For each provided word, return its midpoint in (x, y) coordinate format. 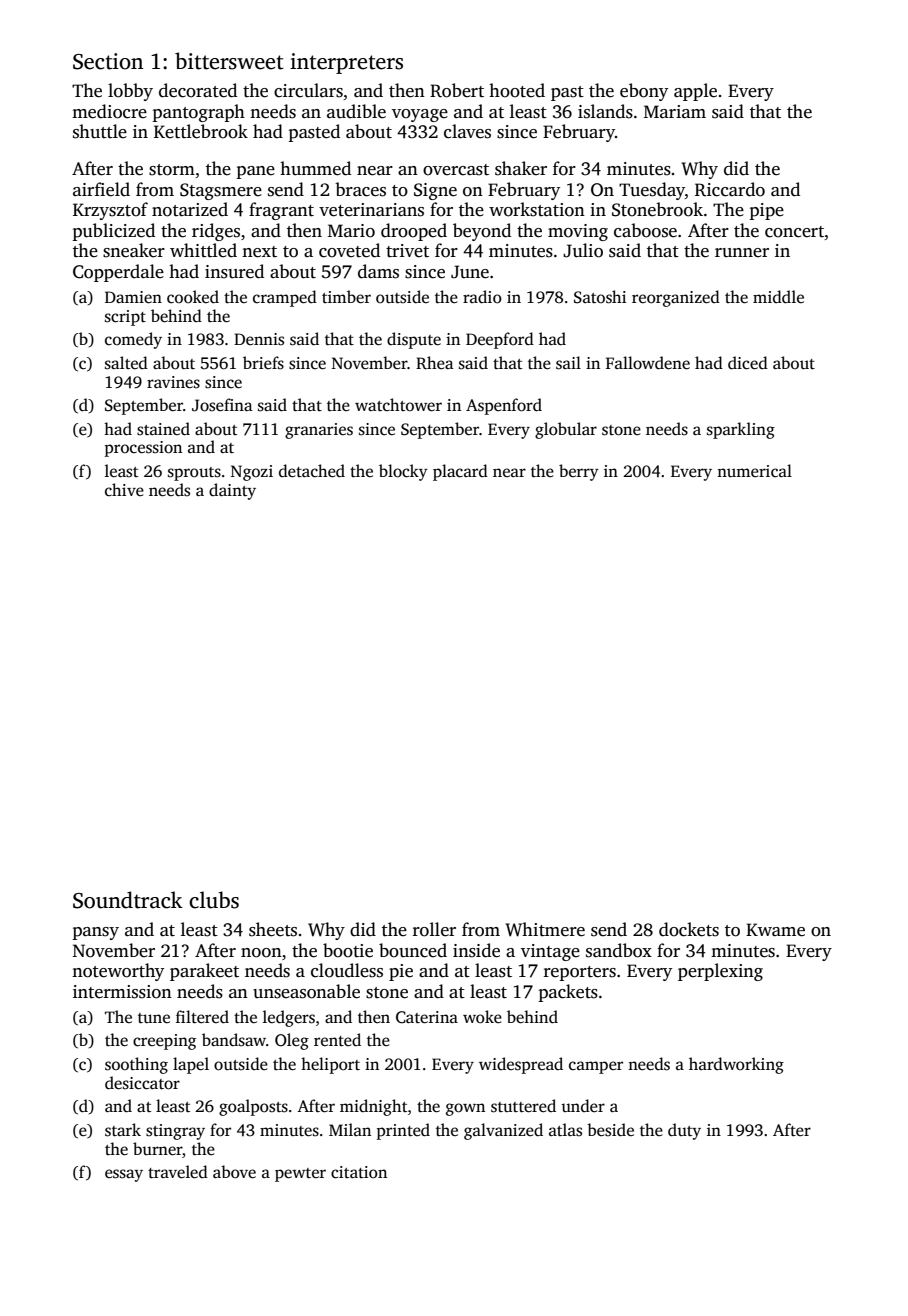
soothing (136, 1065)
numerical (754, 471)
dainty (232, 491)
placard (460, 472)
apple (695, 92)
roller (434, 929)
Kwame (775, 930)
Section (108, 61)
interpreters (346, 63)
